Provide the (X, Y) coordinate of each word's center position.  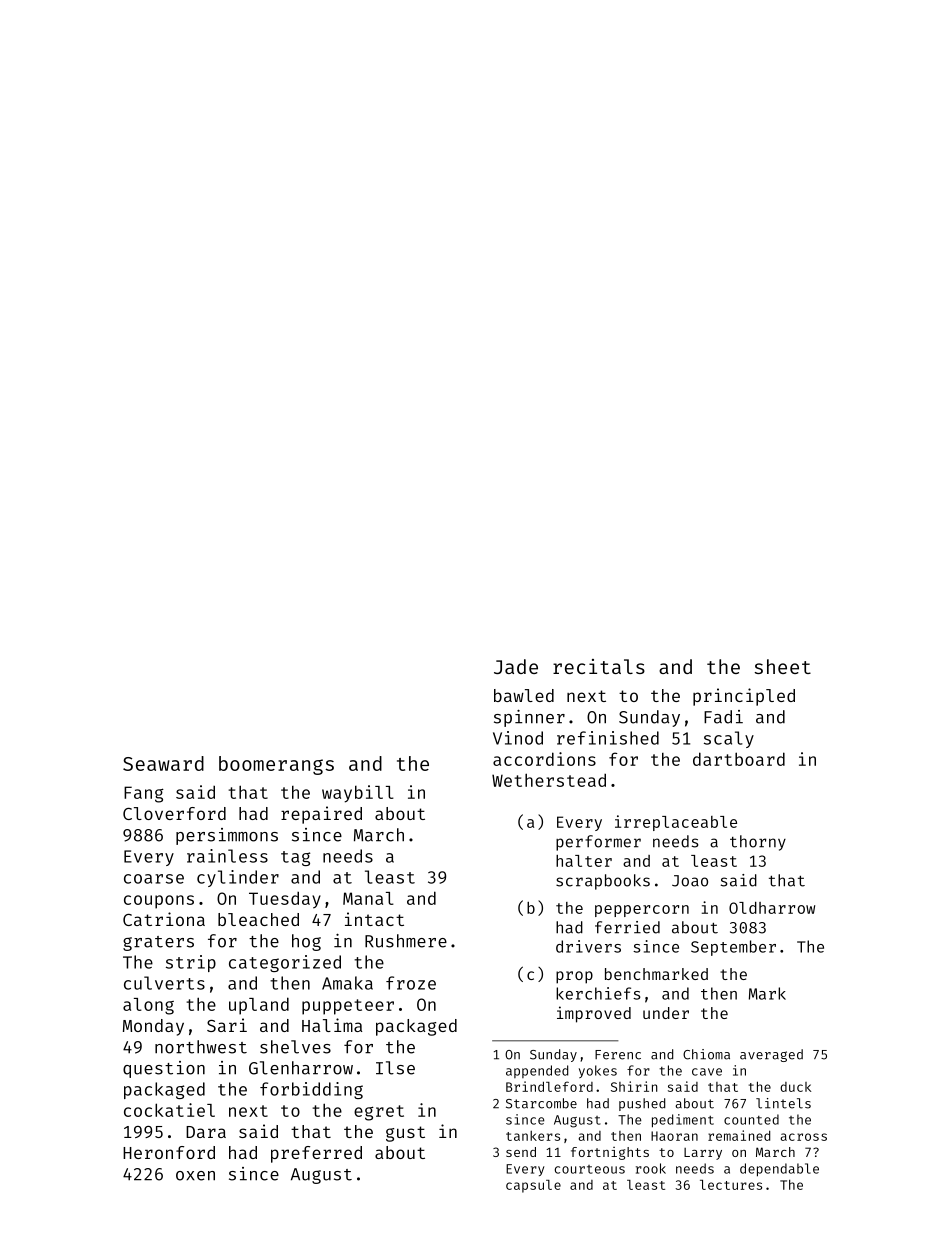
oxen (195, 1176)
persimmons (227, 836)
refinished (608, 738)
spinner (529, 718)
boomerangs (276, 765)
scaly (729, 739)
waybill (358, 794)
